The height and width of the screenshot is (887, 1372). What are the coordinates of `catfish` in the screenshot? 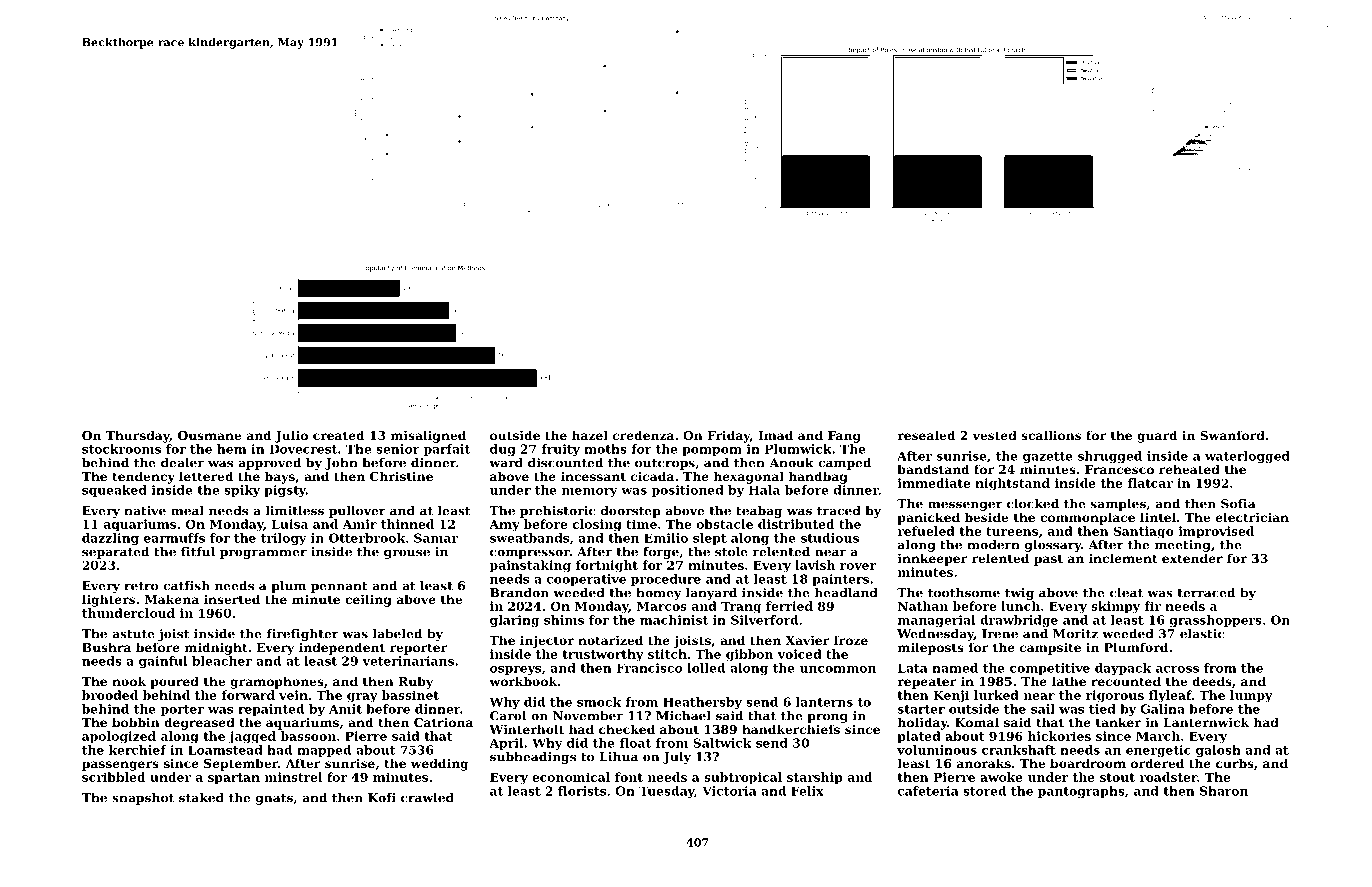 It's located at (186, 586).
